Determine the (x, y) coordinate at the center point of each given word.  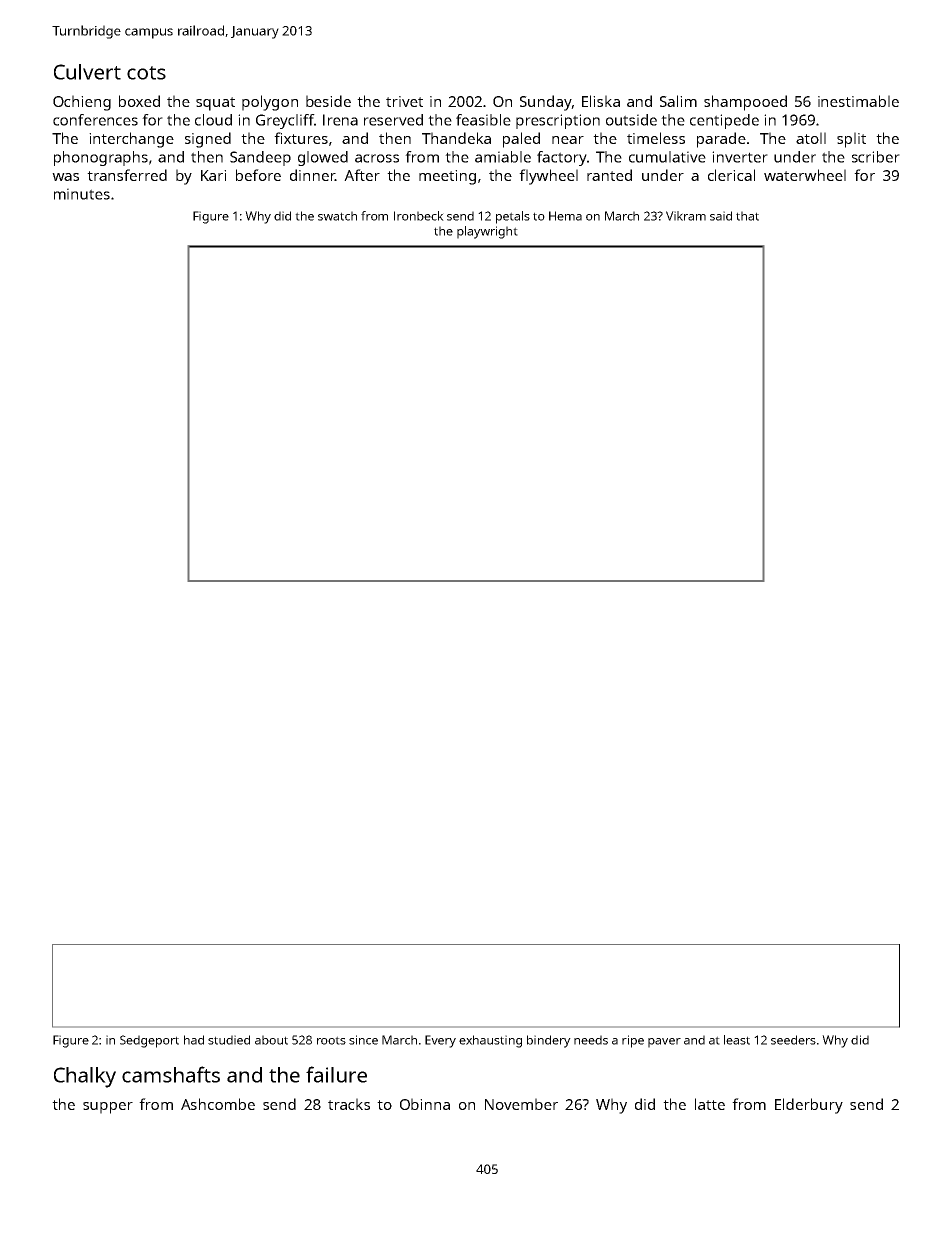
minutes (82, 194)
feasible (483, 120)
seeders (793, 1040)
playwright (487, 232)
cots (146, 73)
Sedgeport (149, 1041)
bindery (549, 1041)
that (747, 216)
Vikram (686, 216)
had (194, 1040)
